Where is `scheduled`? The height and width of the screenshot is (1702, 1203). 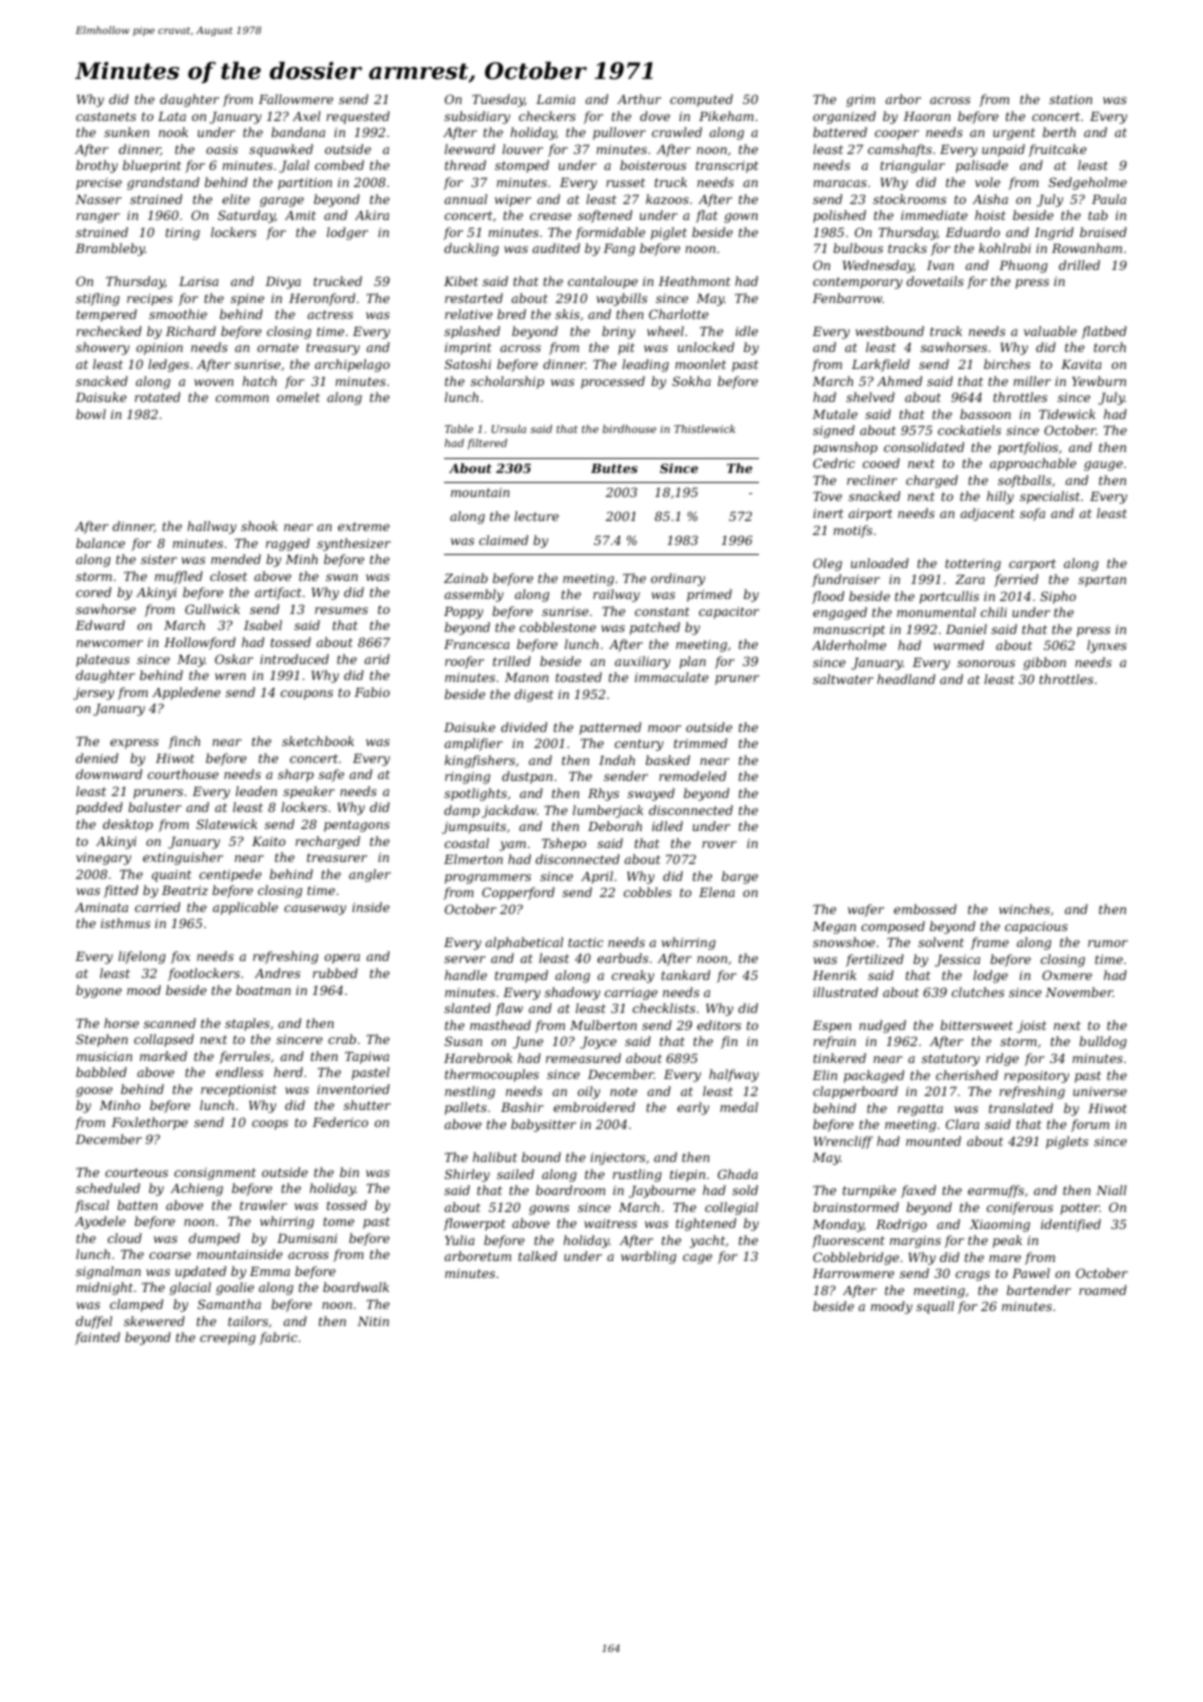 scheduled is located at coordinates (108, 1188).
